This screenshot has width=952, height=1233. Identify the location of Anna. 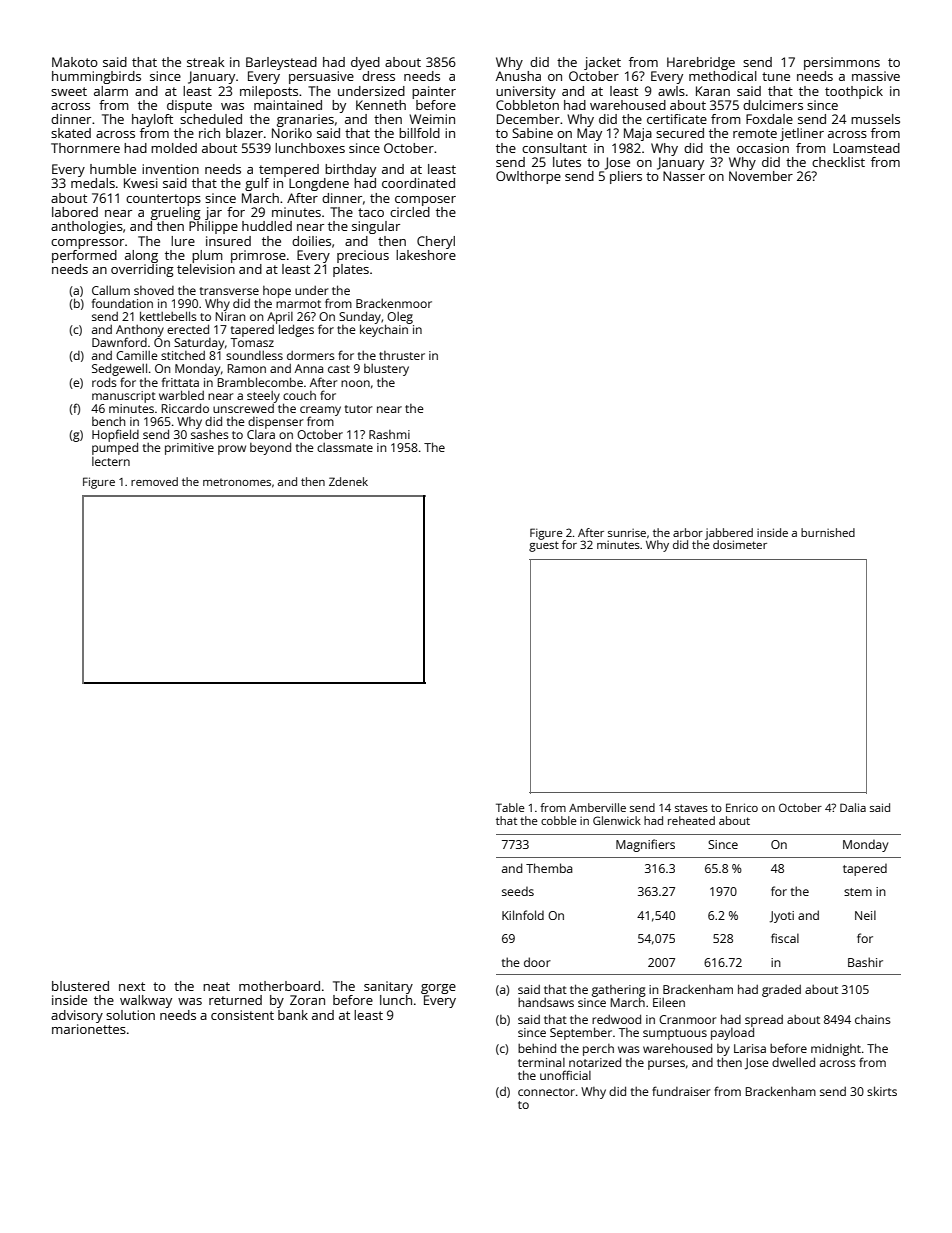
(309, 368).
